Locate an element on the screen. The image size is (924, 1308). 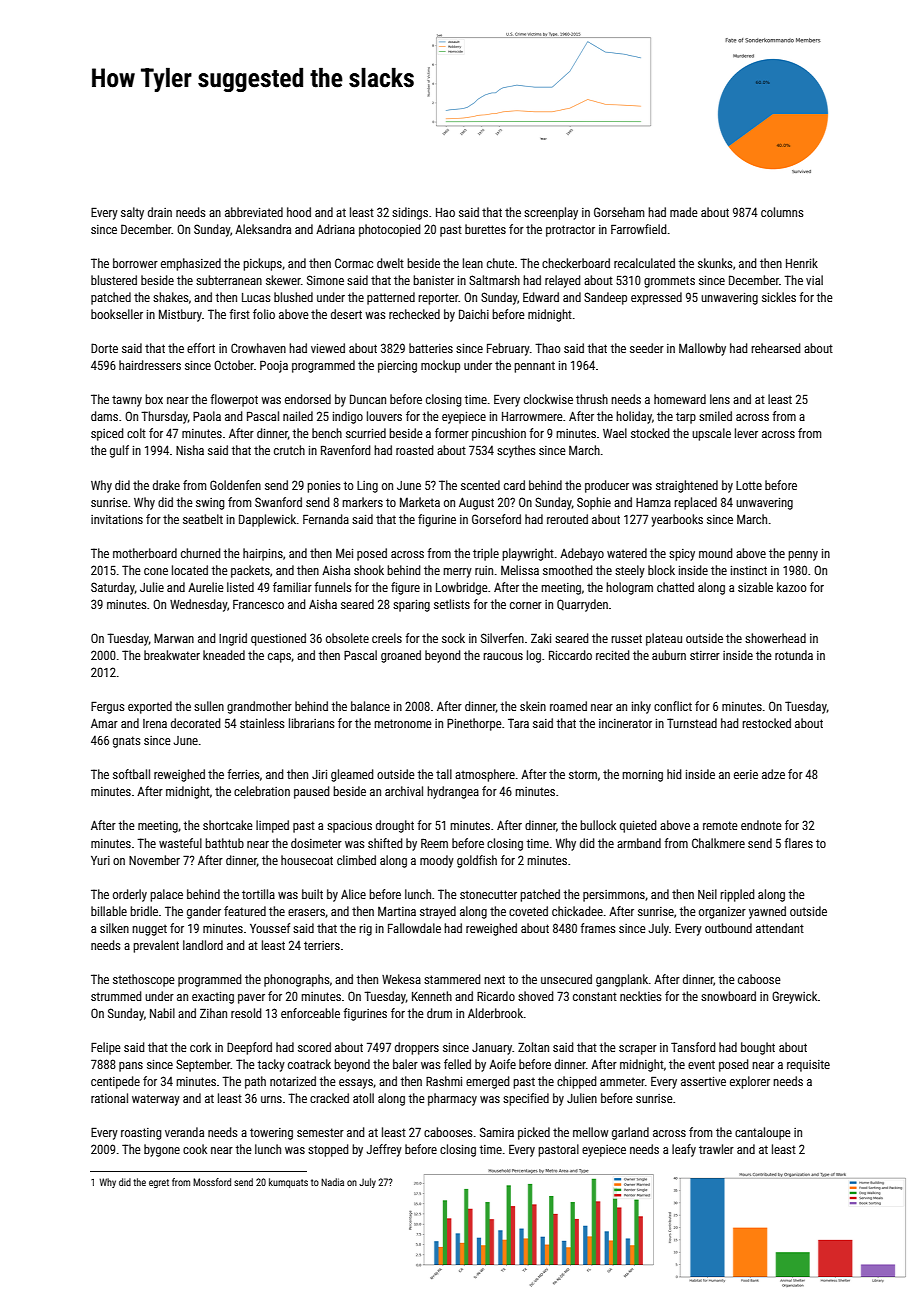
bridle is located at coordinates (144, 911).
